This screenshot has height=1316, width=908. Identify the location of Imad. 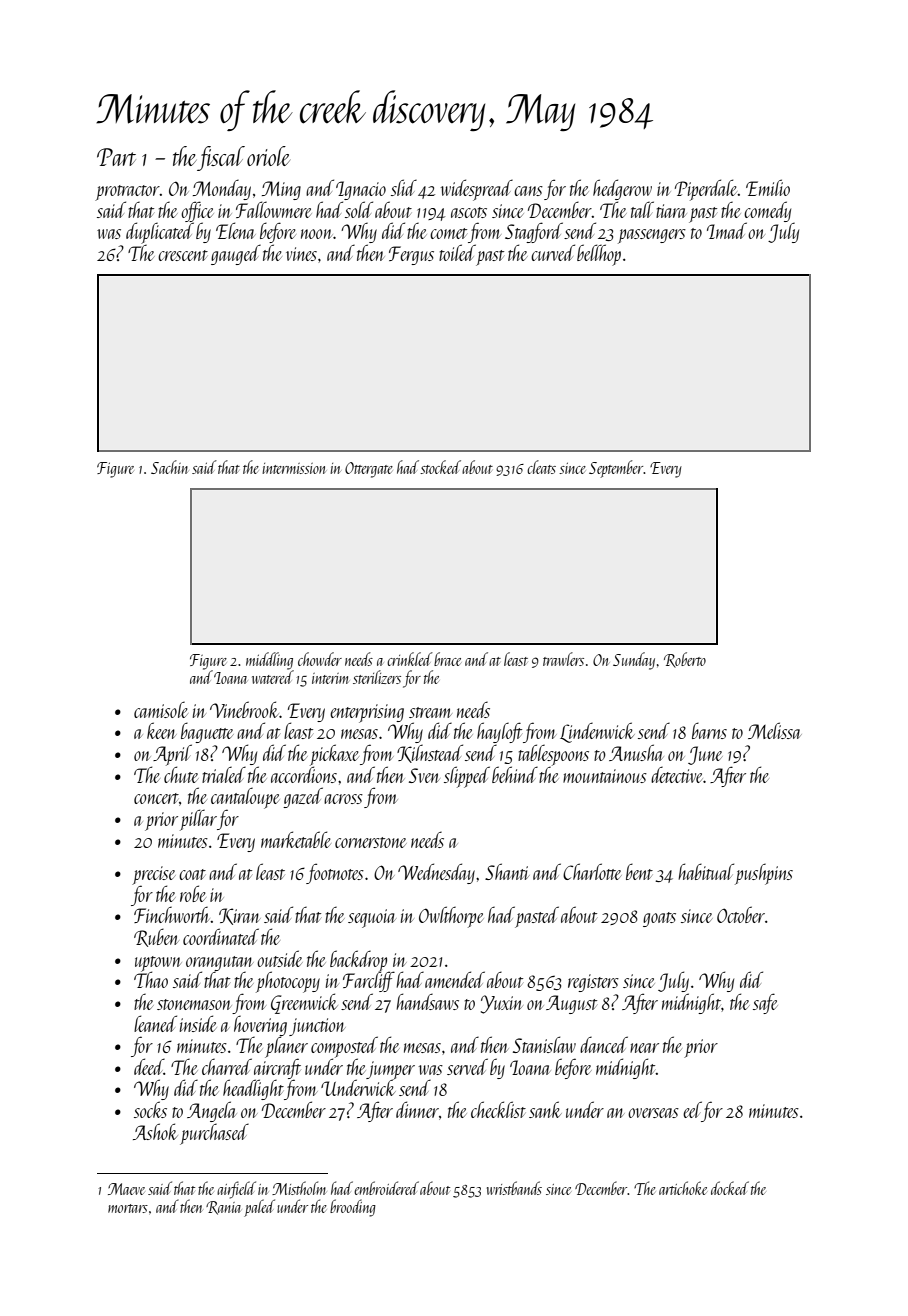
(727, 230).
